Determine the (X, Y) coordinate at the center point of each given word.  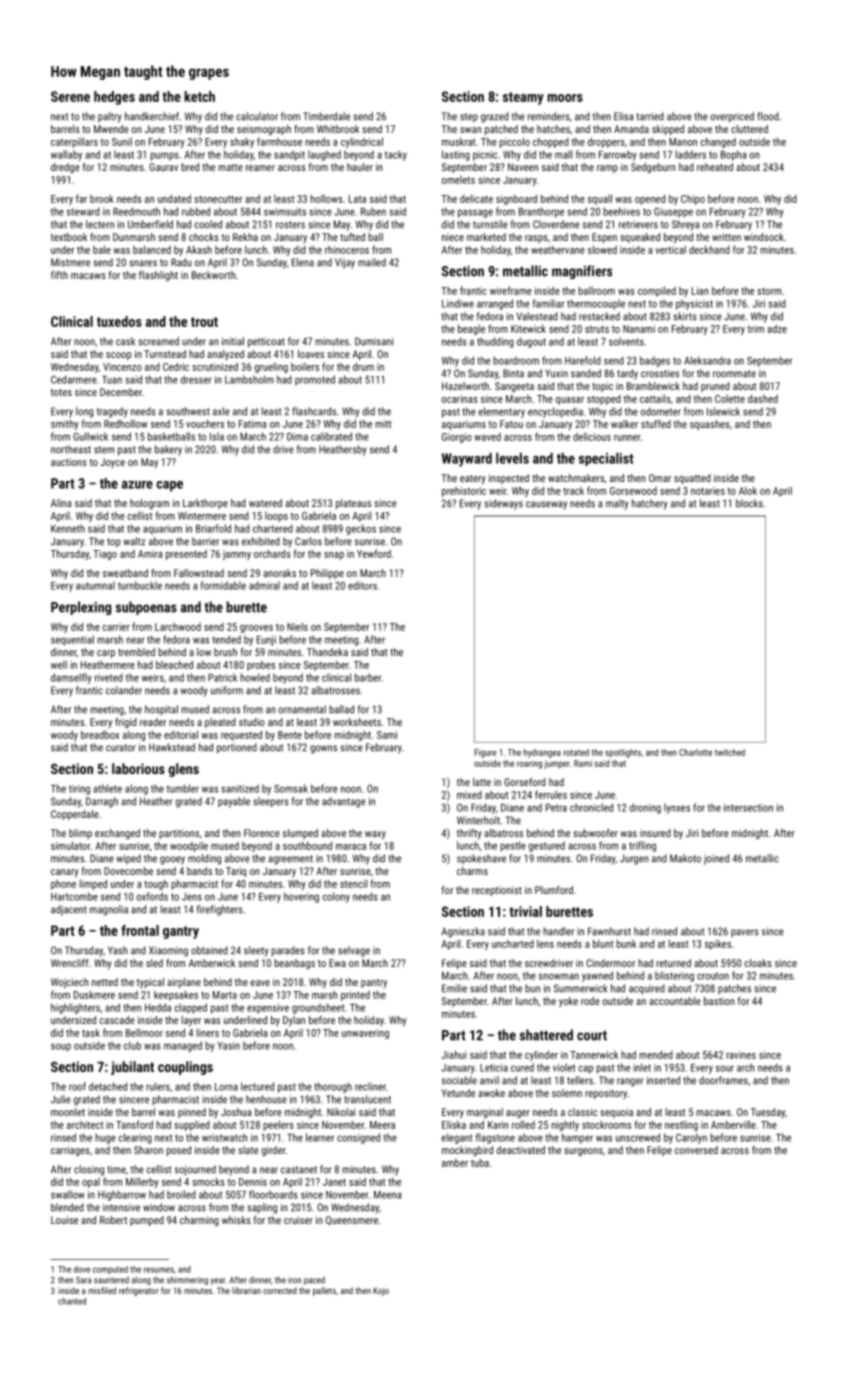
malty (617, 504)
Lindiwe (458, 303)
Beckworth (214, 275)
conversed (696, 1150)
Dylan (294, 1021)
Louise (64, 1220)
